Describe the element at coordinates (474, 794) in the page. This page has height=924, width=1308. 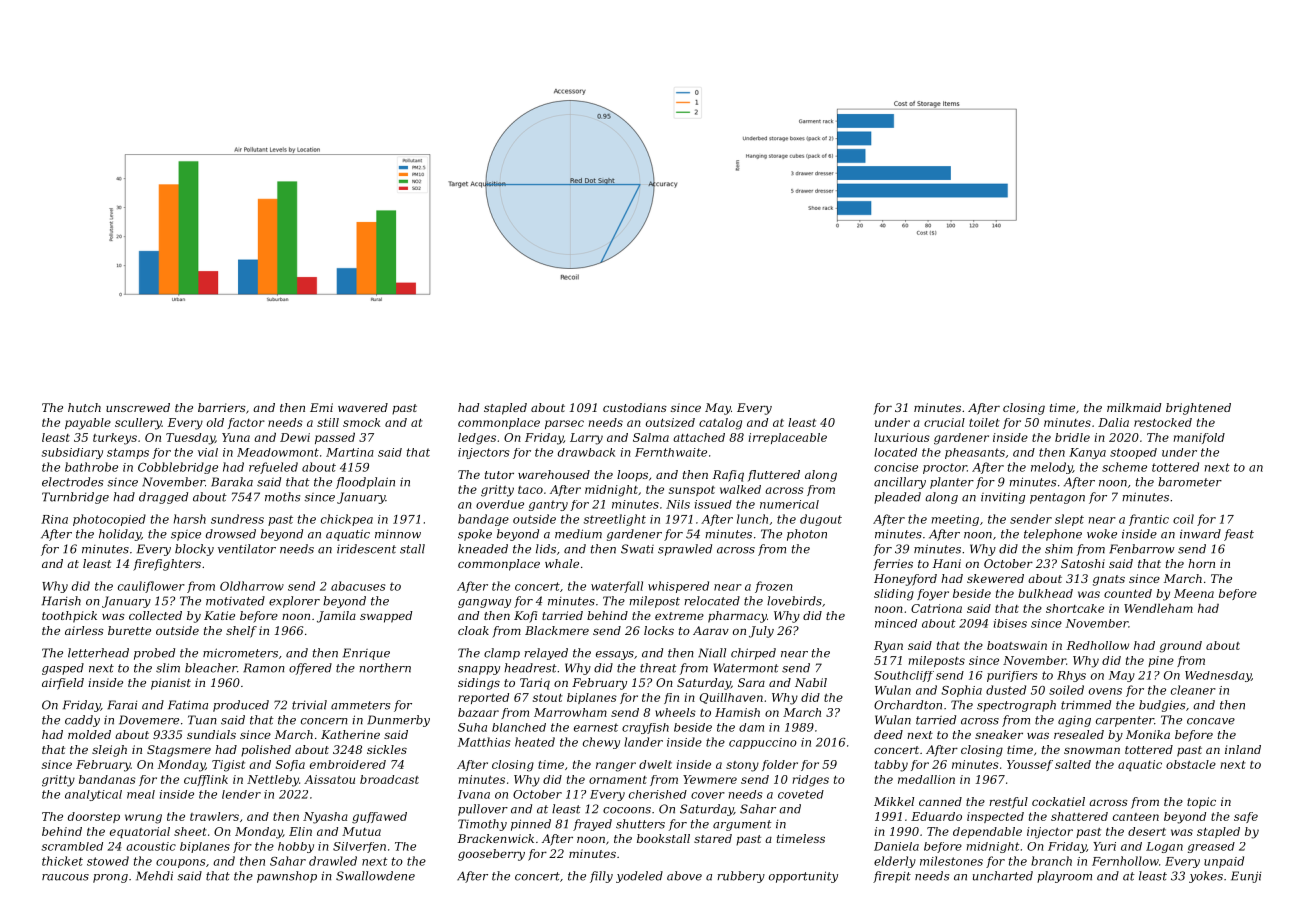
I see `Ivana` at that location.
